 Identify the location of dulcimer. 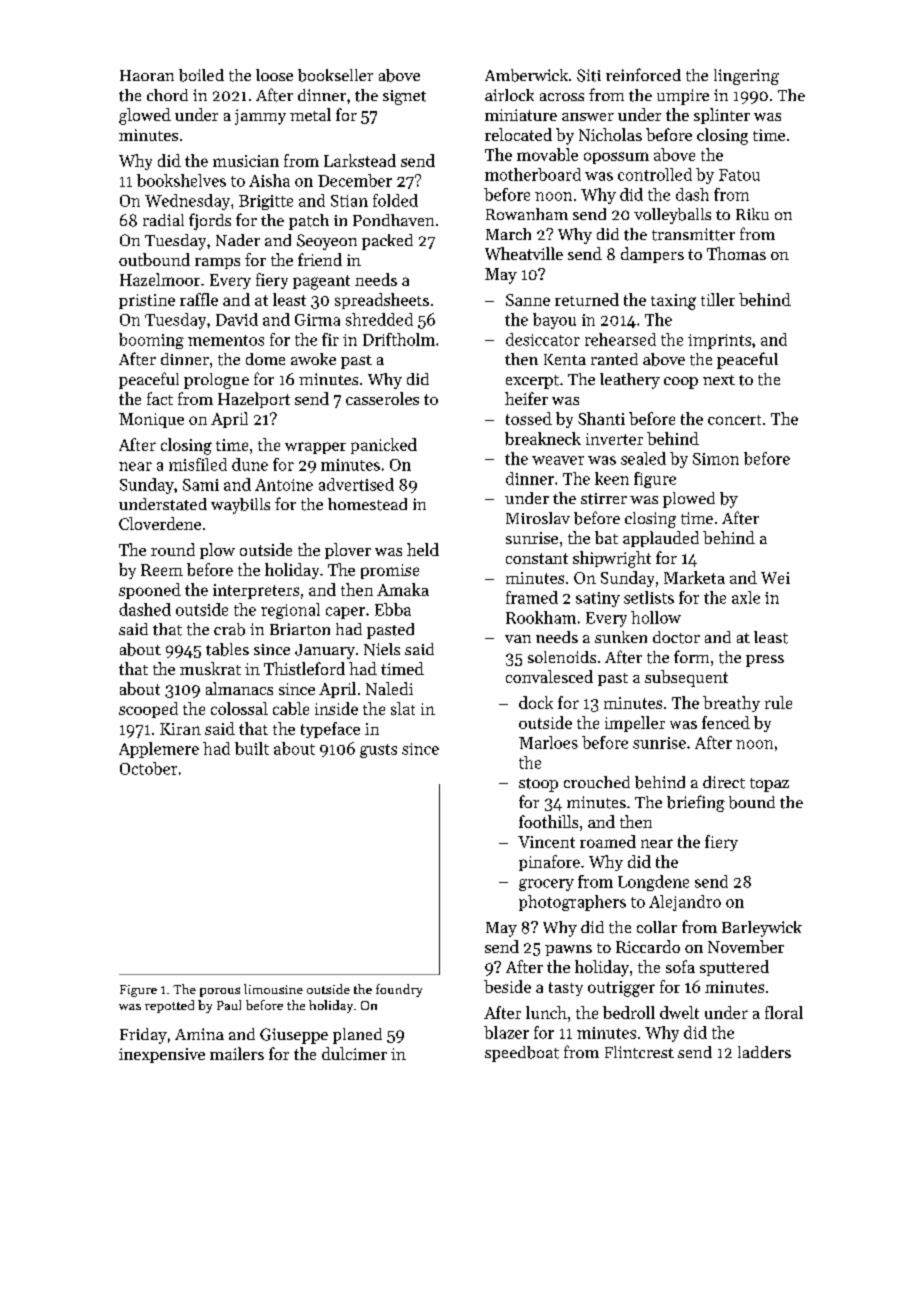
(354, 1053).
